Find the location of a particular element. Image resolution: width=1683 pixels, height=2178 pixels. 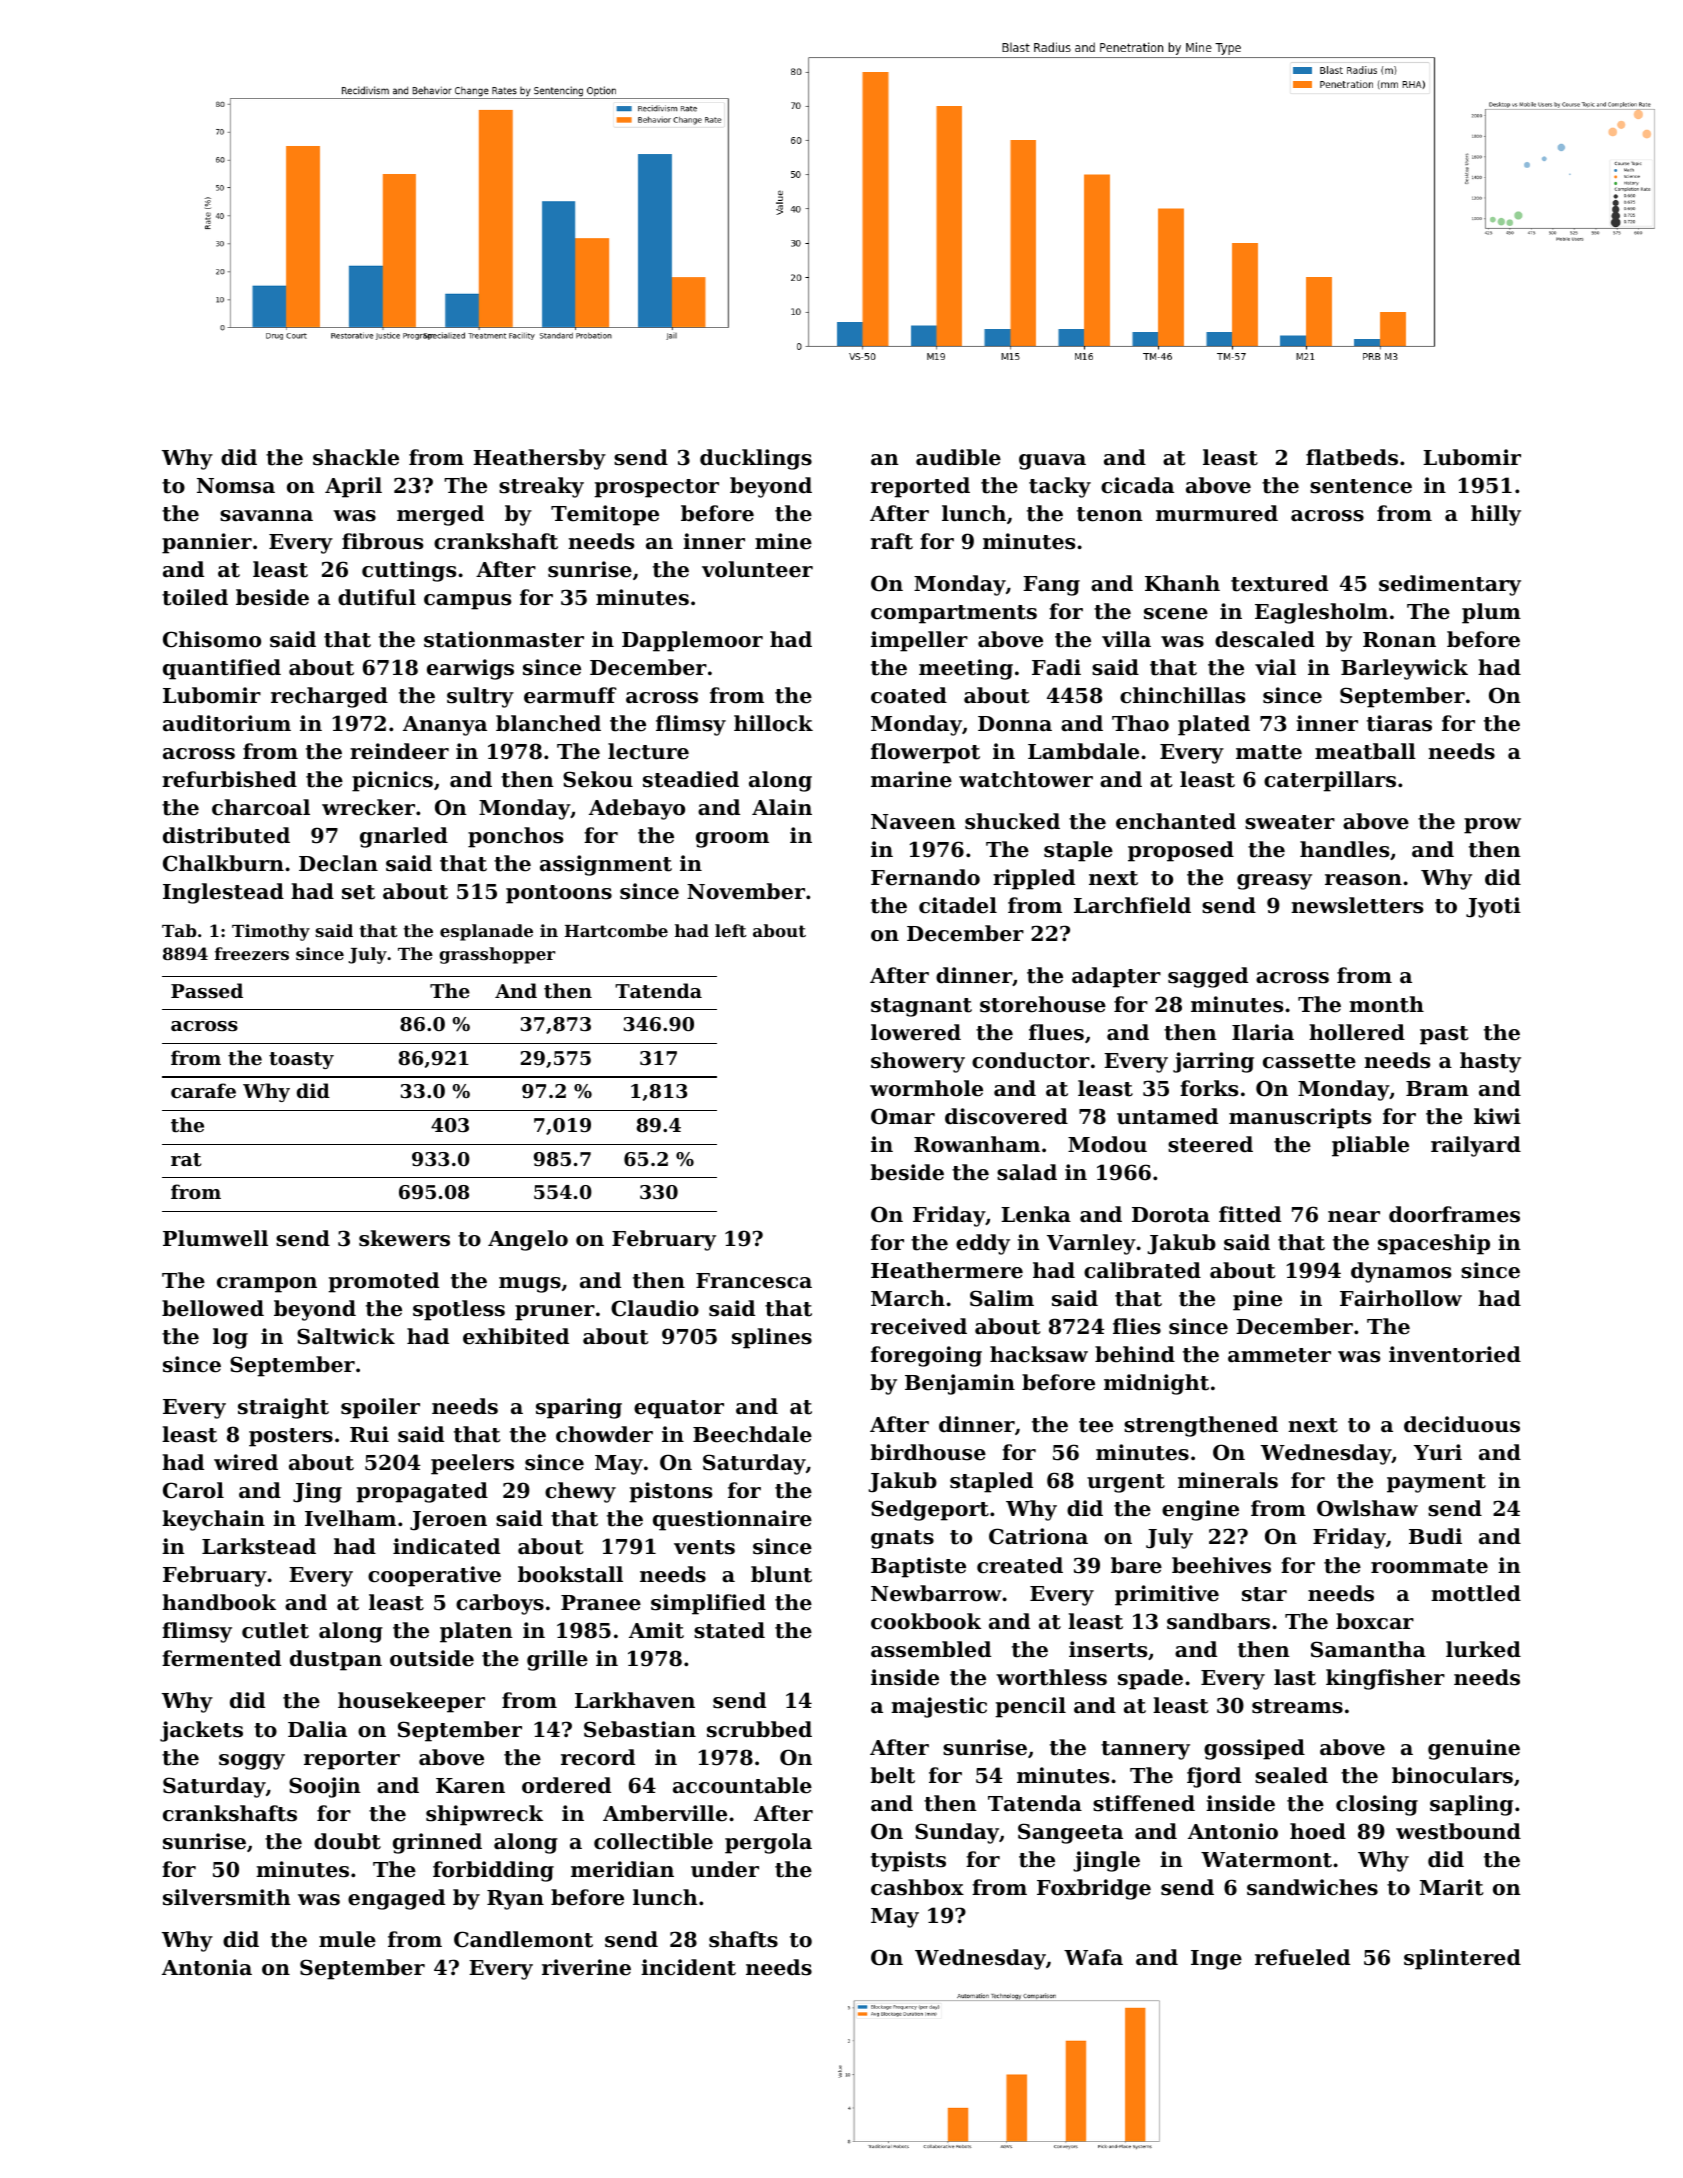

genuine is located at coordinates (1474, 1749).
